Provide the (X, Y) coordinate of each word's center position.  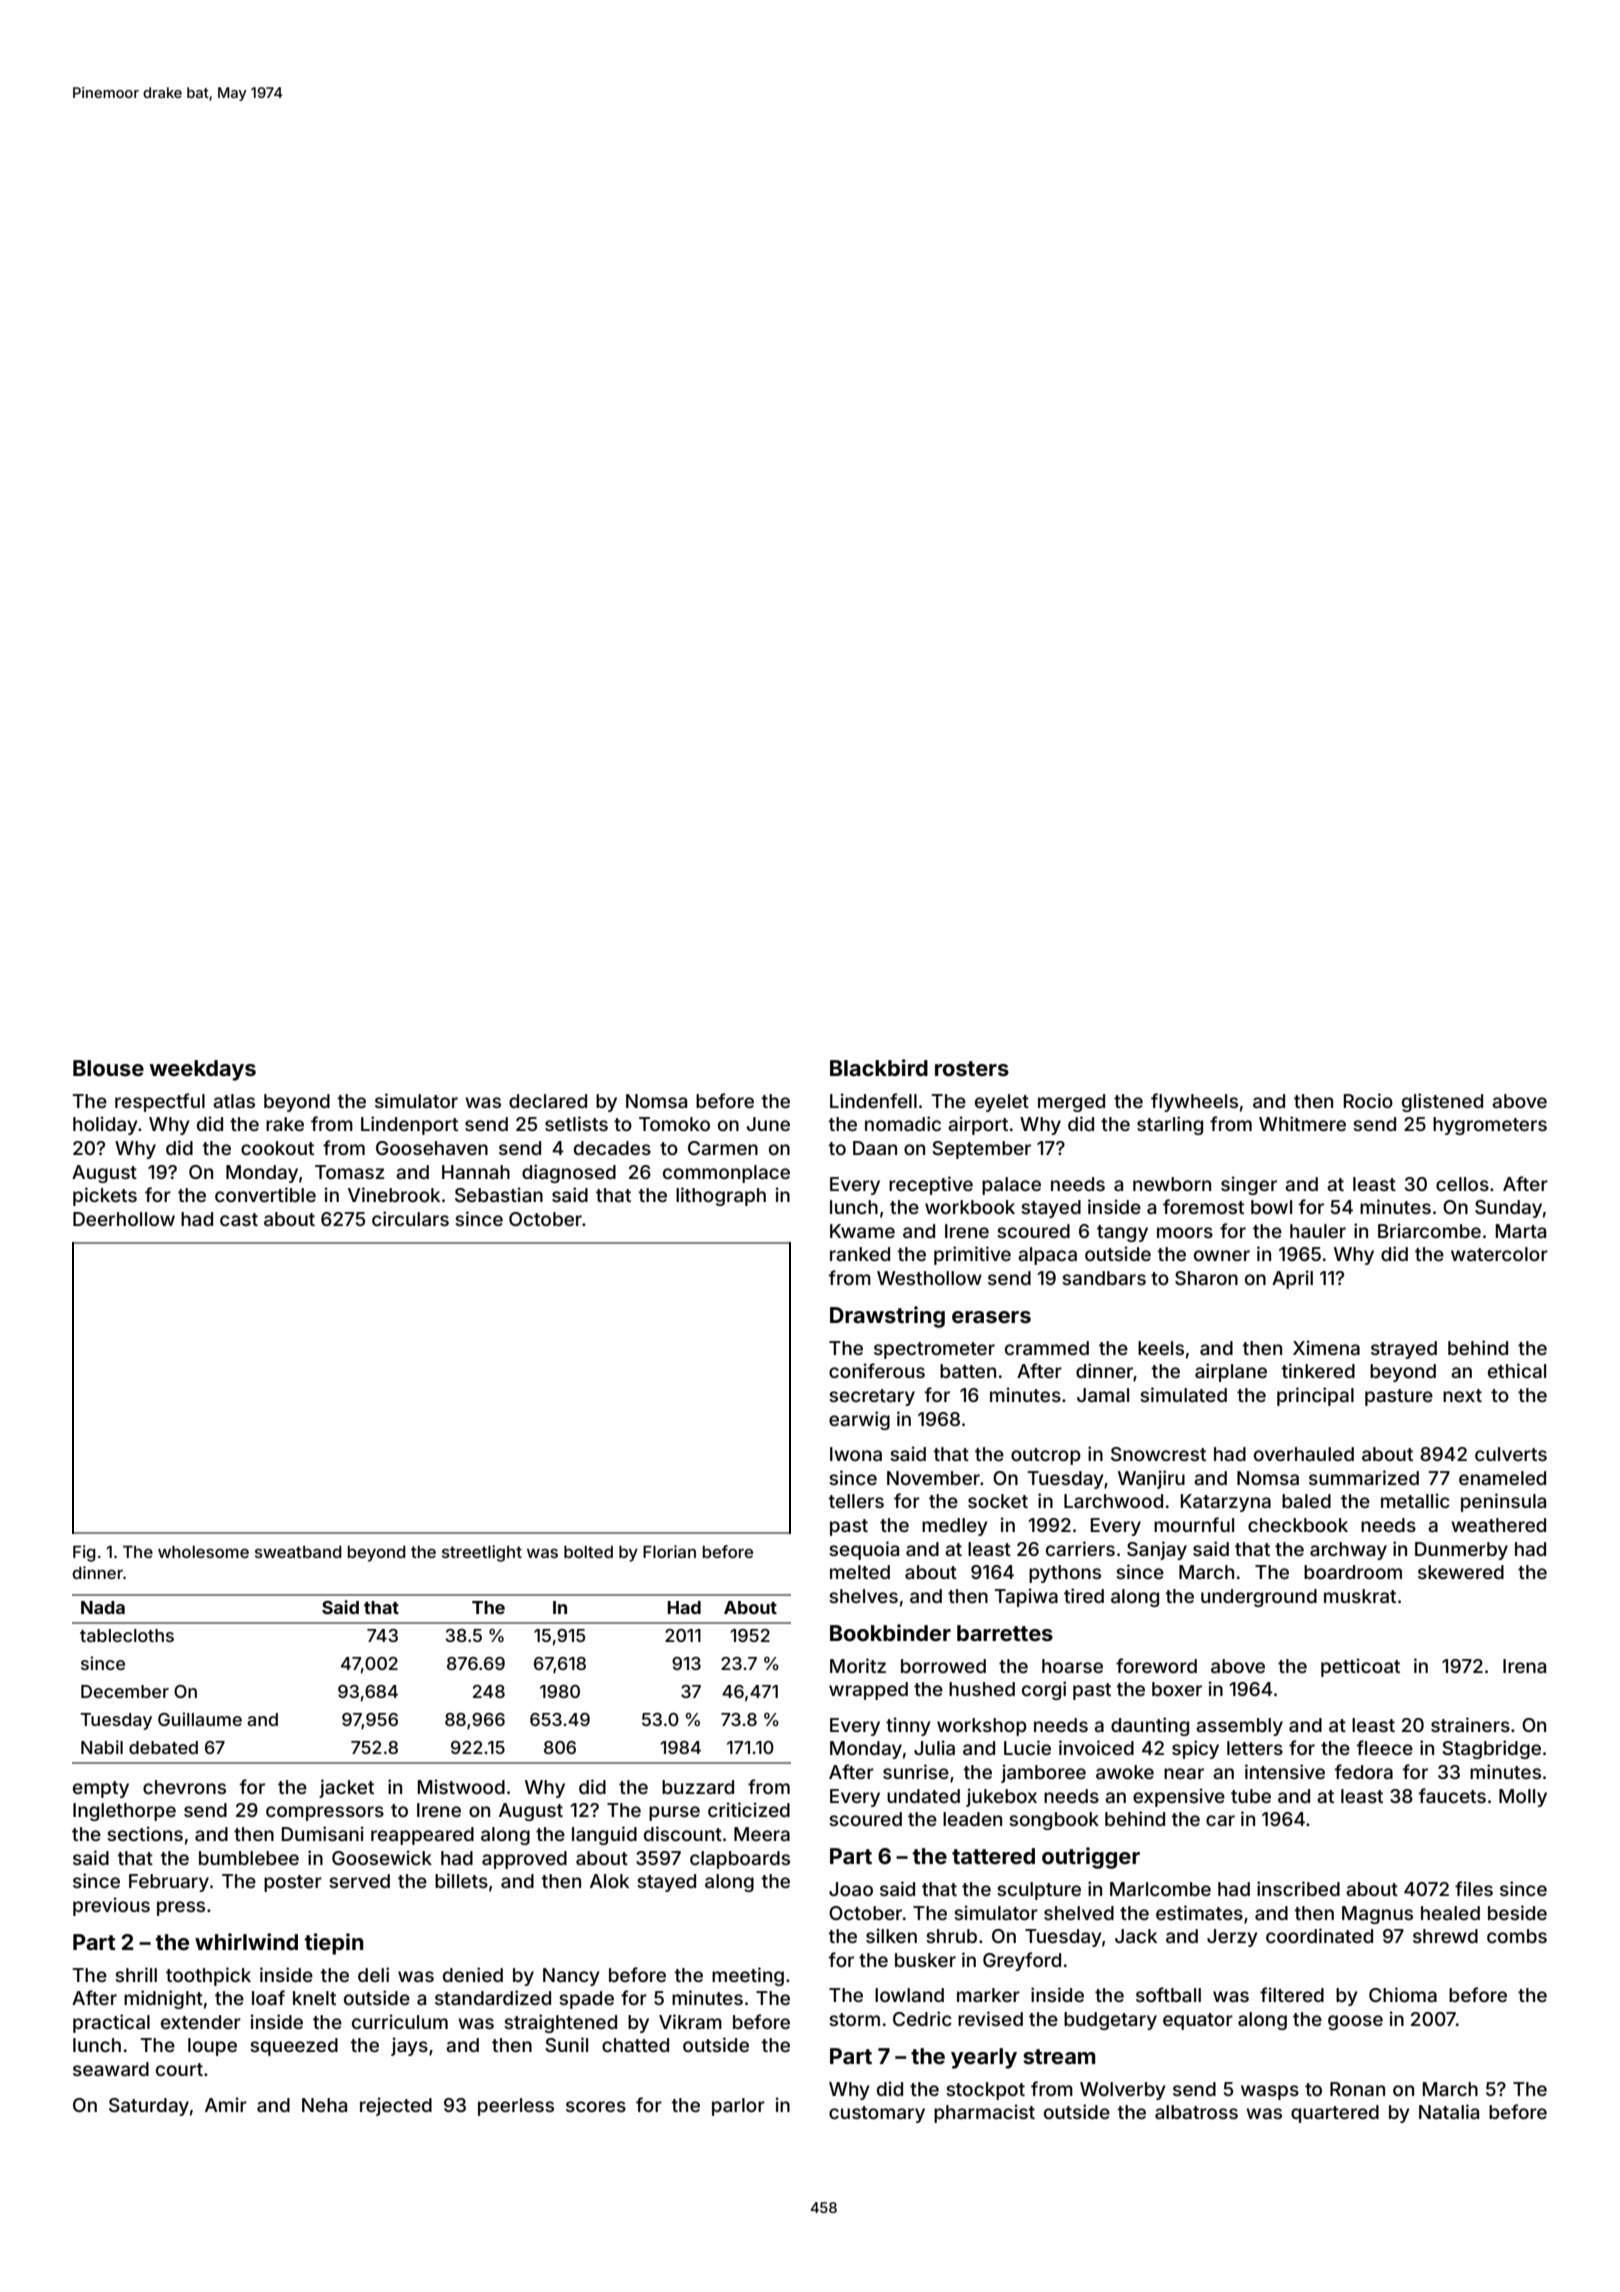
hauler (1318, 1231)
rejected (396, 2106)
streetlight (482, 1553)
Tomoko (674, 1124)
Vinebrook (394, 1194)
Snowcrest (1158, 1454)
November (933, 1478)
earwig (859, 1420)
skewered (1461, 1572)
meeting (748, 1976)
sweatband (298, 1552)
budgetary (1110, 2021)
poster (293, 1883)
